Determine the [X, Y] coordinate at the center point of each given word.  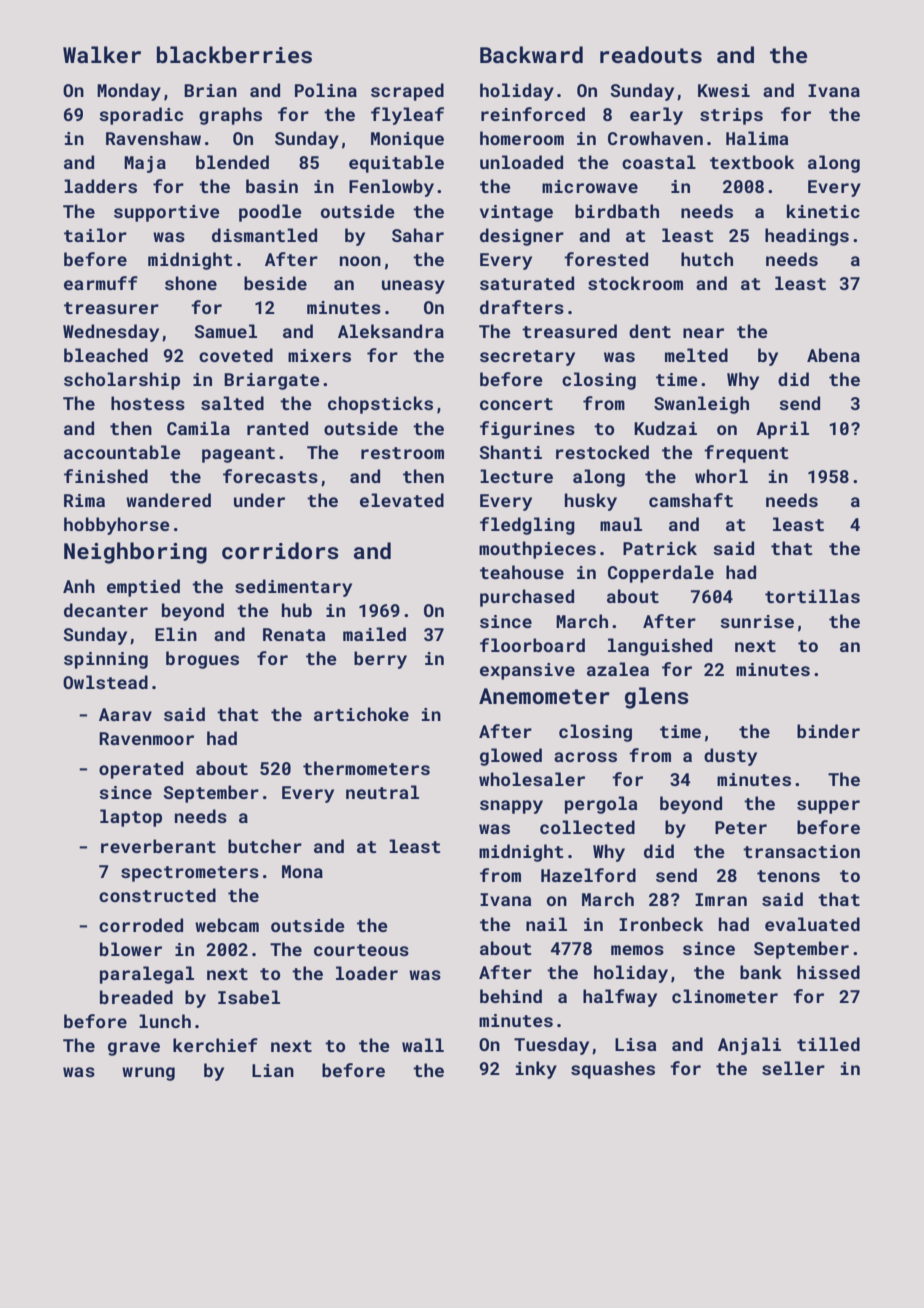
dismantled [264, 235]
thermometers [366, 768]
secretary [527, 358]
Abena [833, 355]
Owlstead [105, 682]
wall [423, 1045]
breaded [136, 997]
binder [828, 731]
